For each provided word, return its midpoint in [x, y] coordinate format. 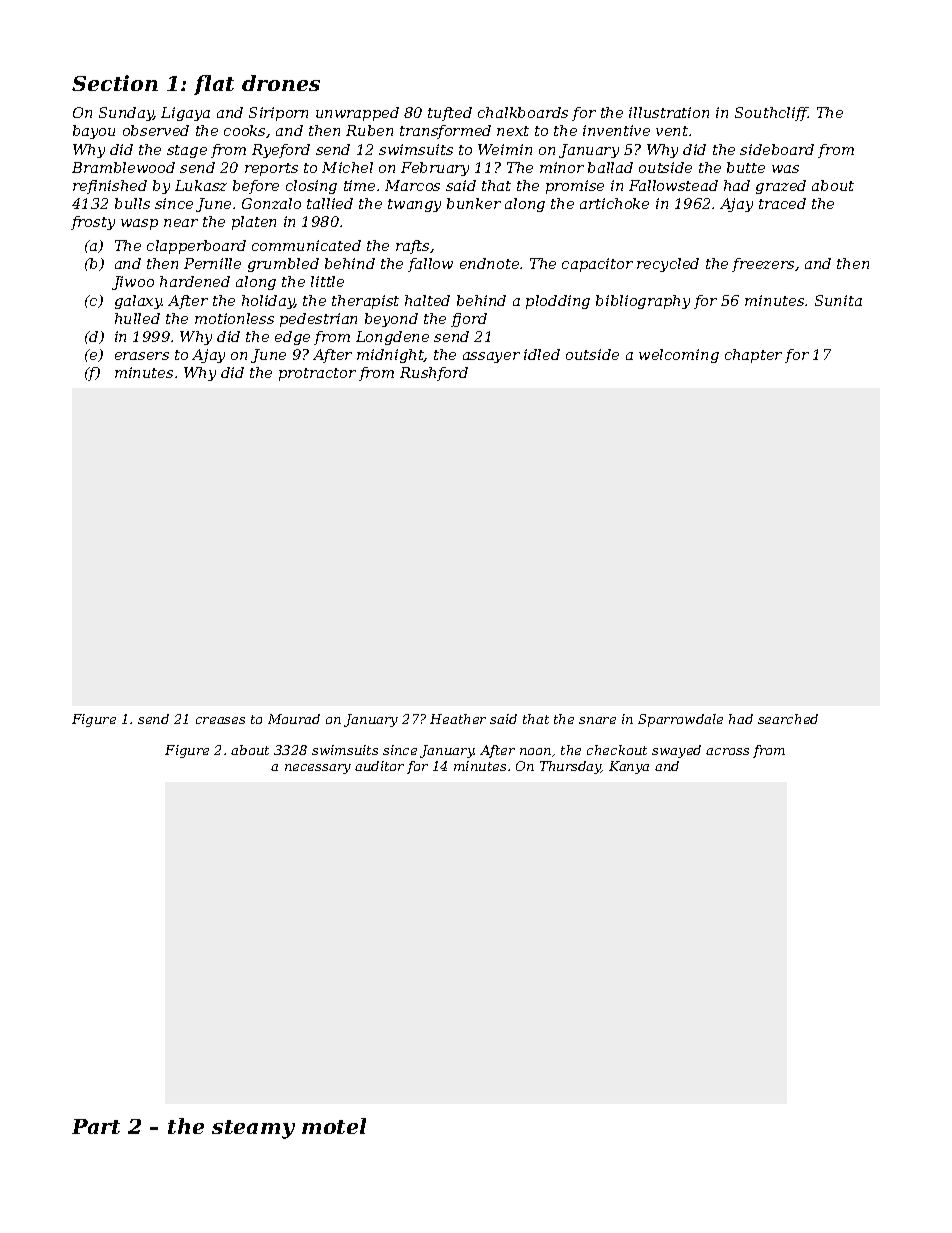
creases [220, 720]
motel [334, 1126]
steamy [253, 1129]
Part [96, 1126]
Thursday [571, 767]
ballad [610, 167]
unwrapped [357, 114]
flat [214, 85]
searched [788, 719]
